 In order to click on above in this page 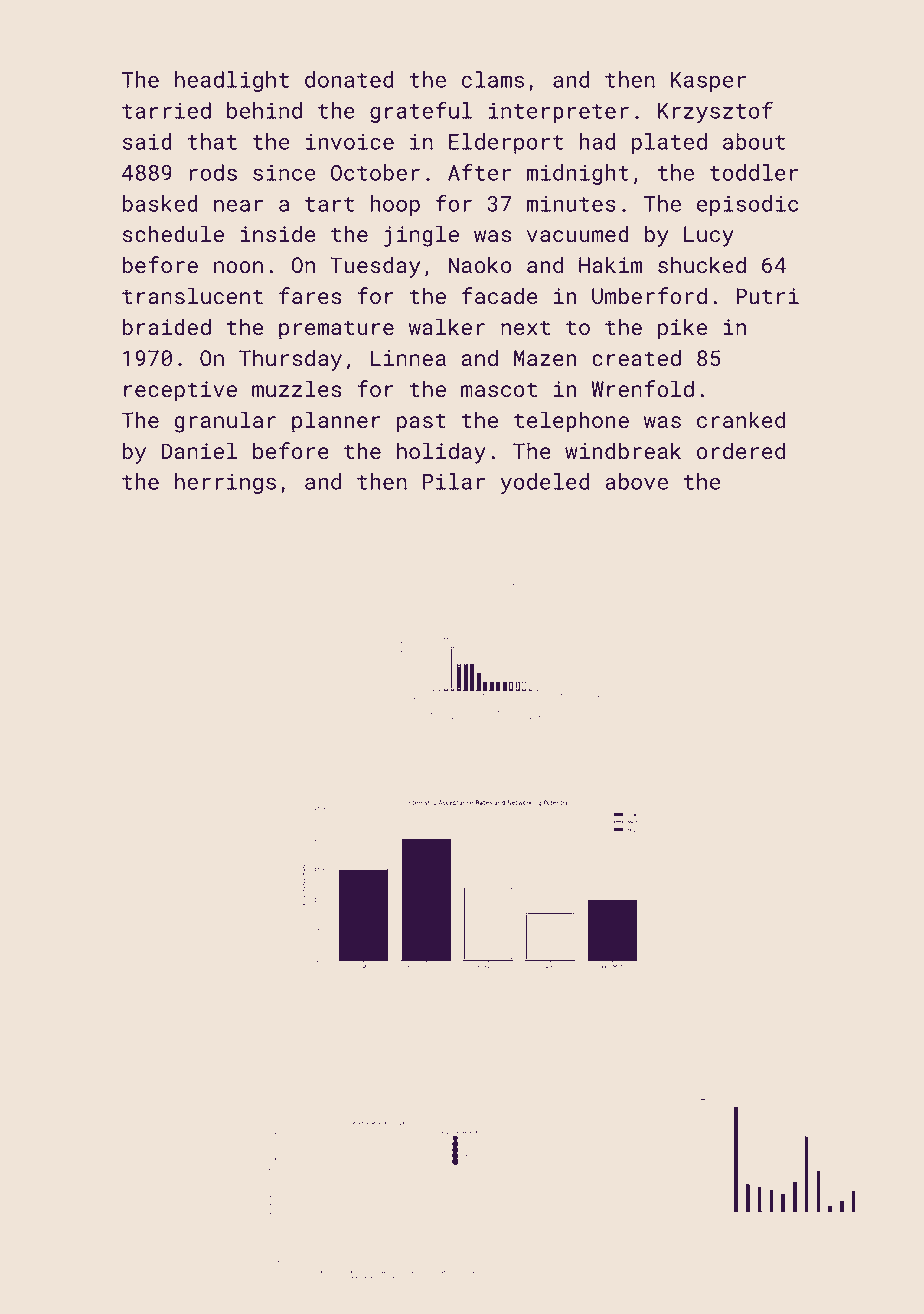, I will do `click(636, 481)`.
